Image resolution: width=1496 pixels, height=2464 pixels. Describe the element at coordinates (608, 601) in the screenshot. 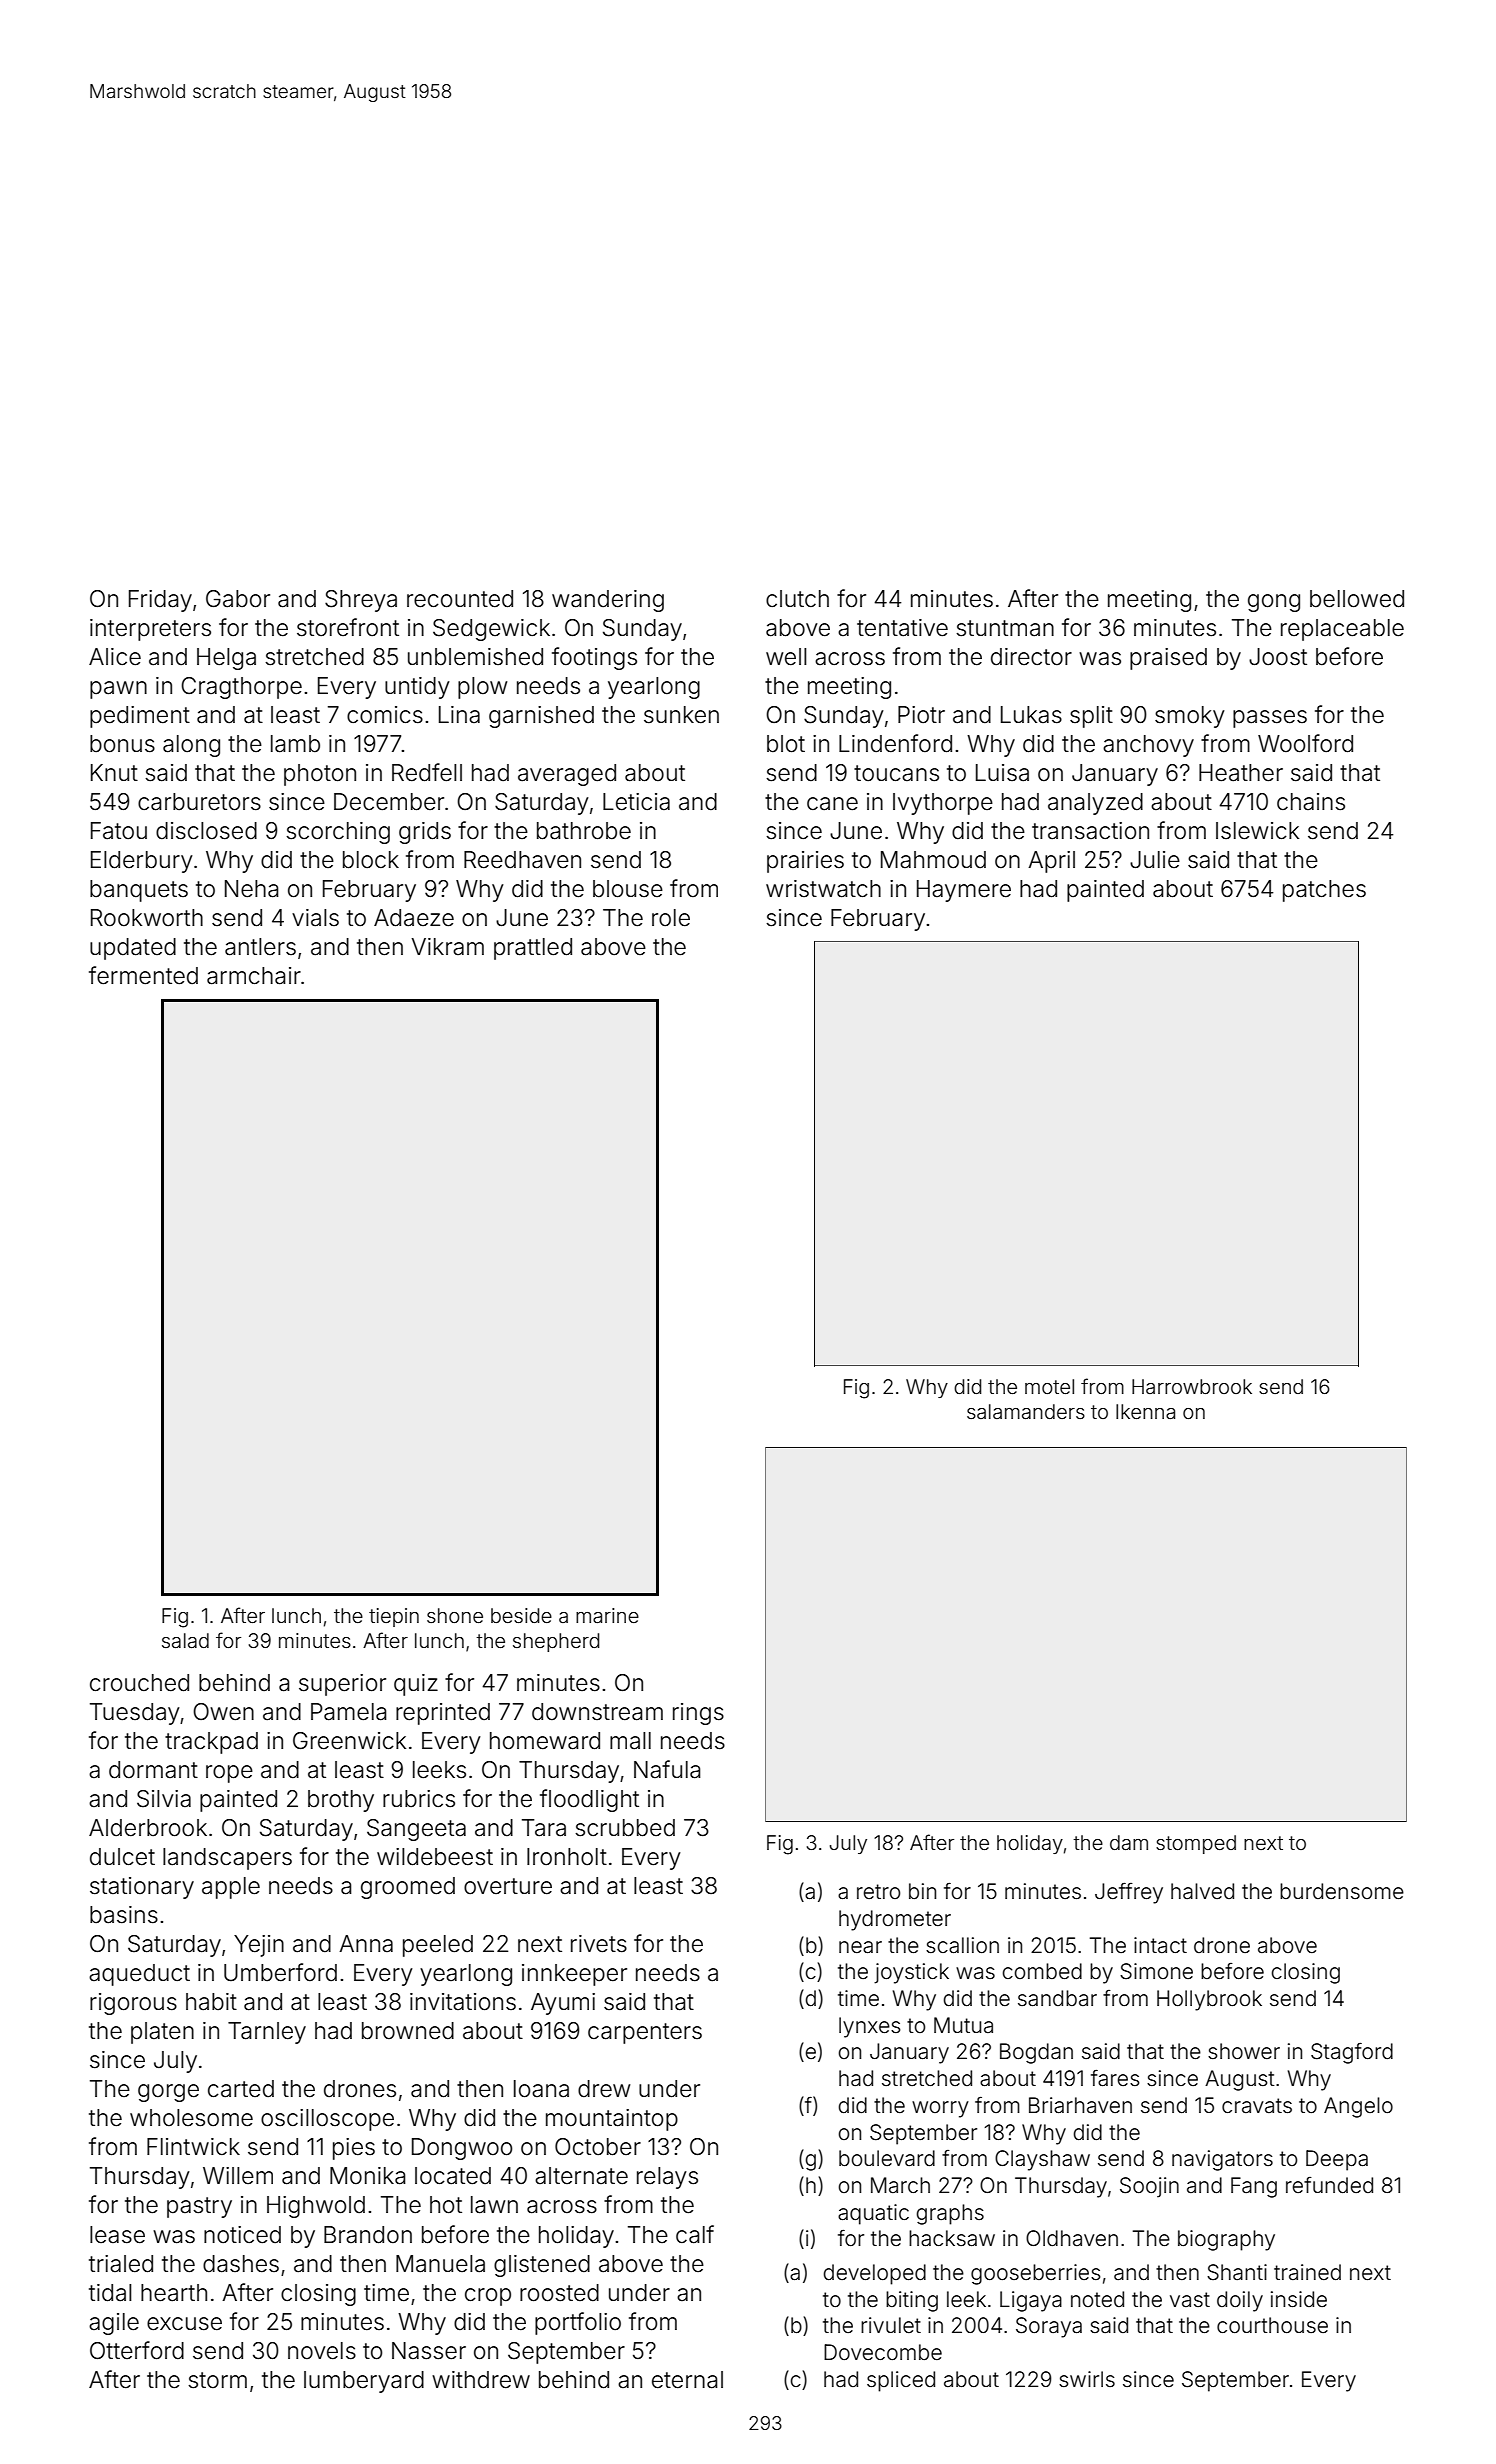

I see `wandering` at that location.
